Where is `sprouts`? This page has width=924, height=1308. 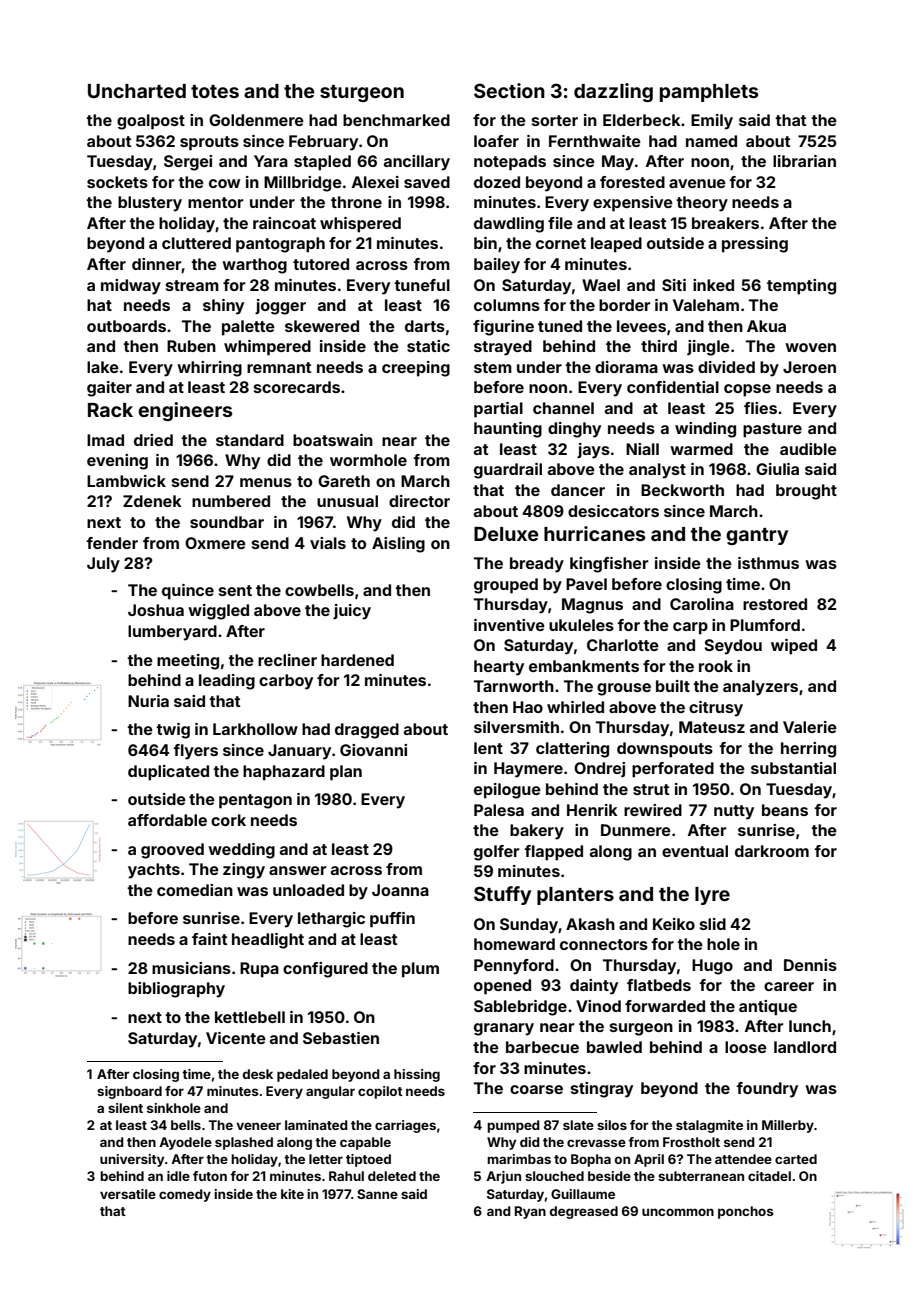 sprouts is located at coordinates (209, 143).
